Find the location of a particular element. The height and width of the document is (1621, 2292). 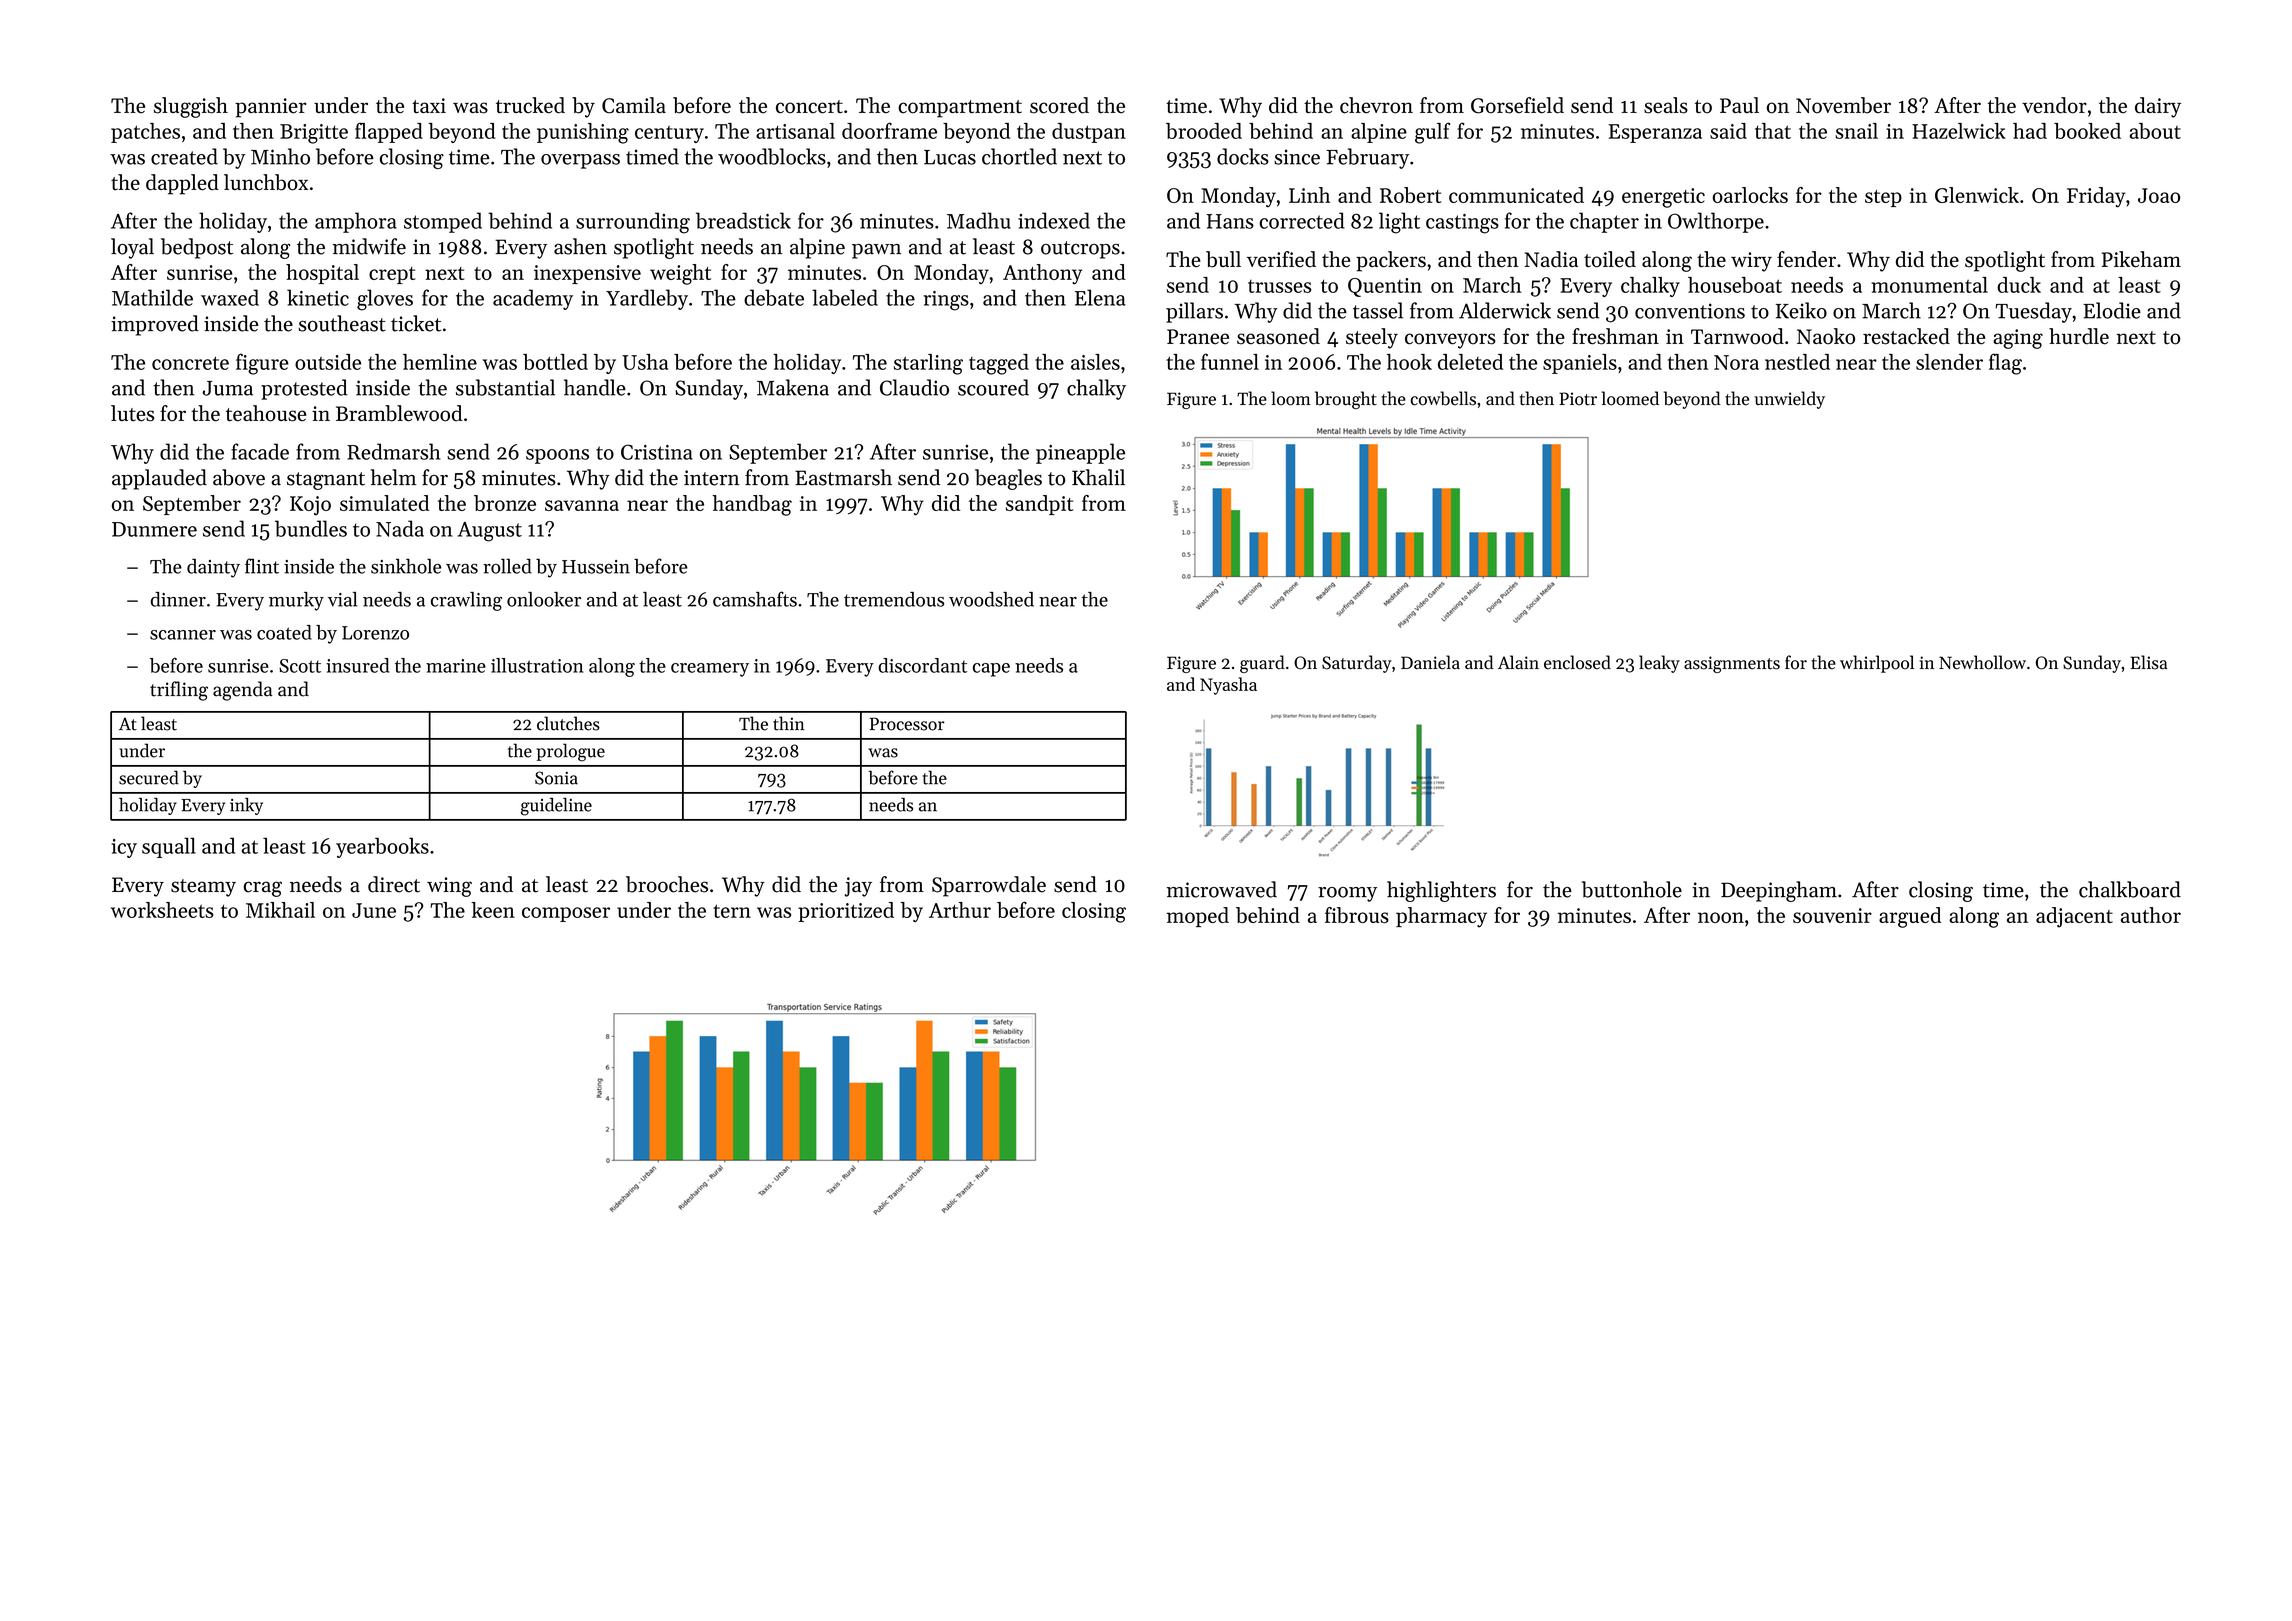

concert is located at coordinates (809, 107).
